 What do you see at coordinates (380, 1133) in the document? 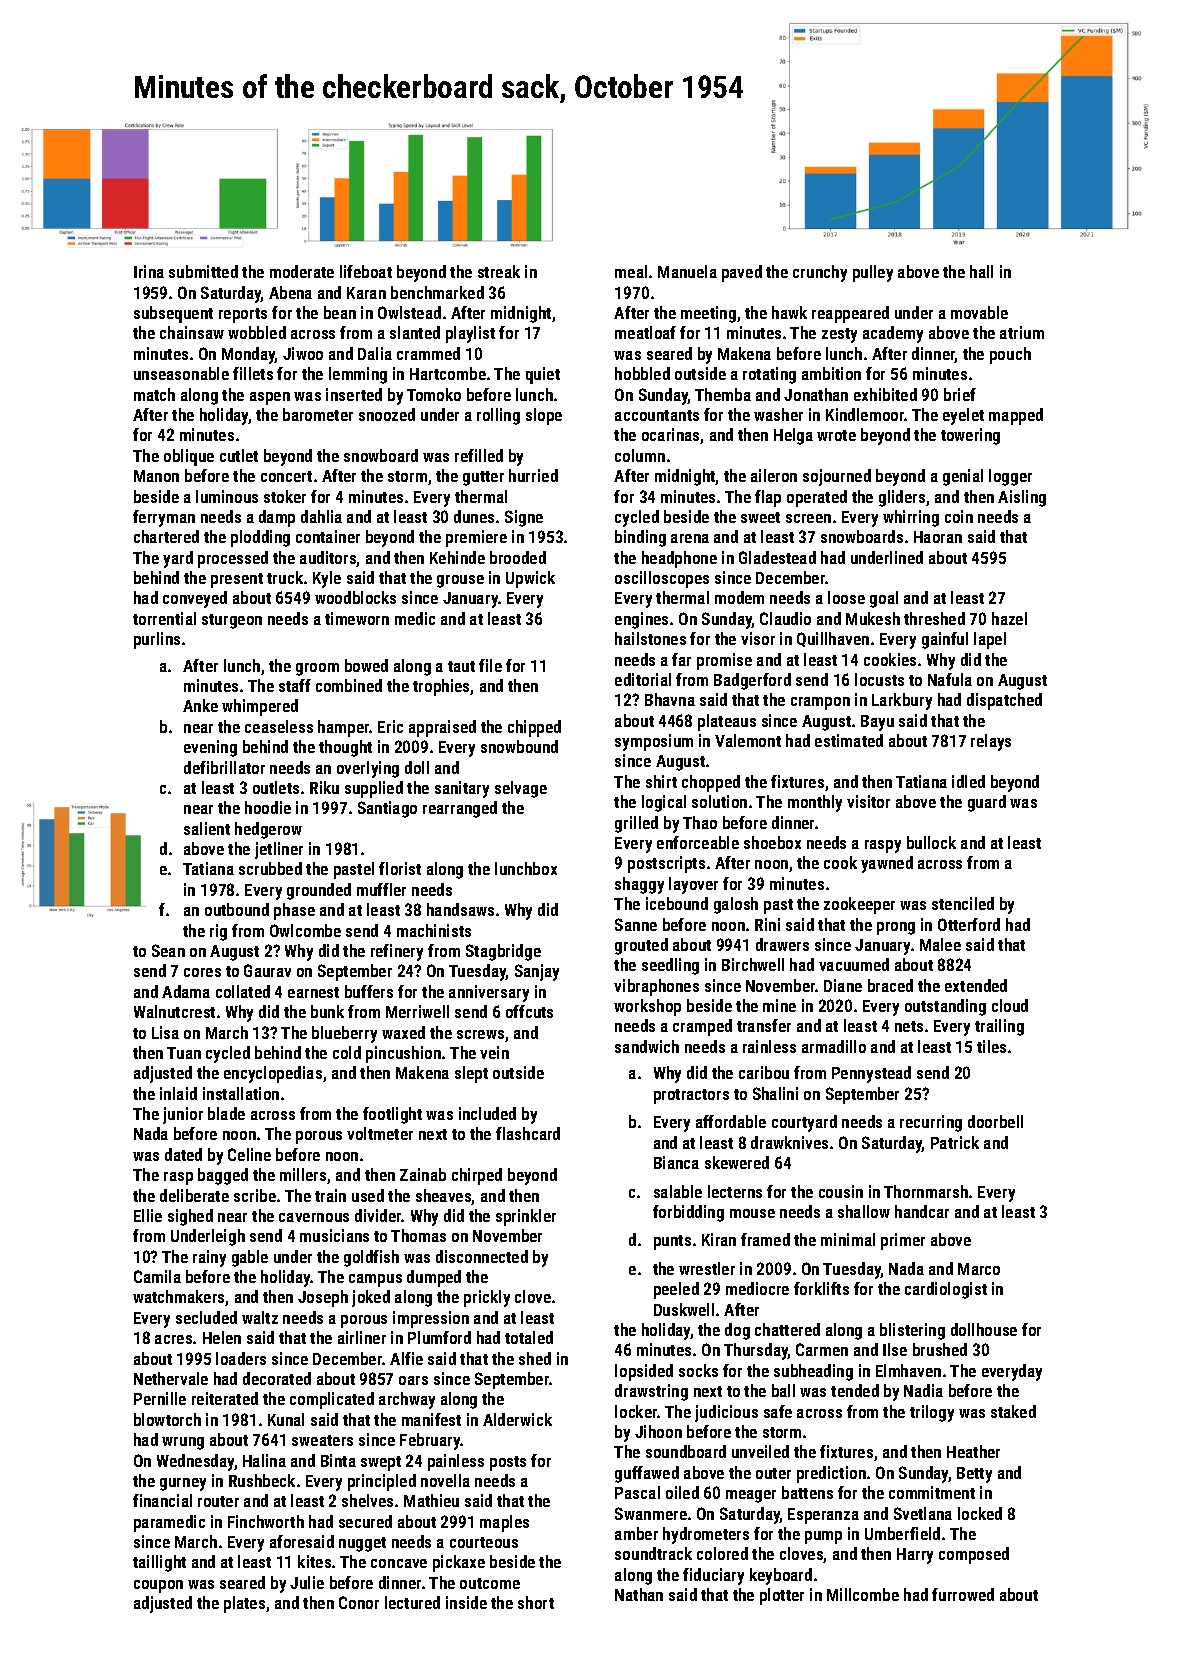
I see `voltmeter` at bounding box center [380, 1133].
